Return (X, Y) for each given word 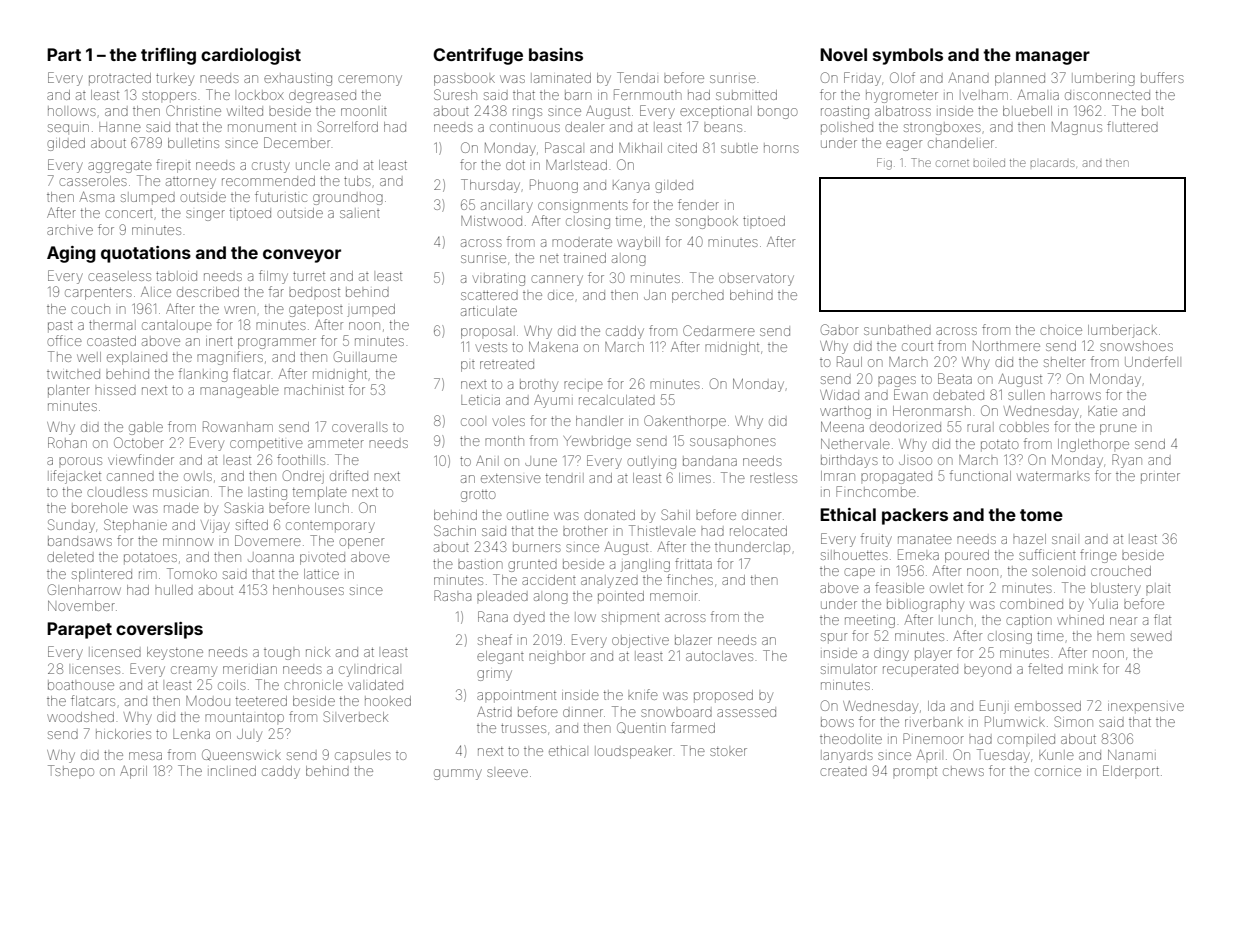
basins (556, 54)
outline (528, 515)
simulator (849, 669)
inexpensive (1146, 708)
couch (90, 309)
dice (561, 296)
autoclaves (719, 656)
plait (1158, 588)
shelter (1064, 362)
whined (1080, 620)
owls (198, 476)
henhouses (308, 590)
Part (64, 54)
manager (1053, 58)
